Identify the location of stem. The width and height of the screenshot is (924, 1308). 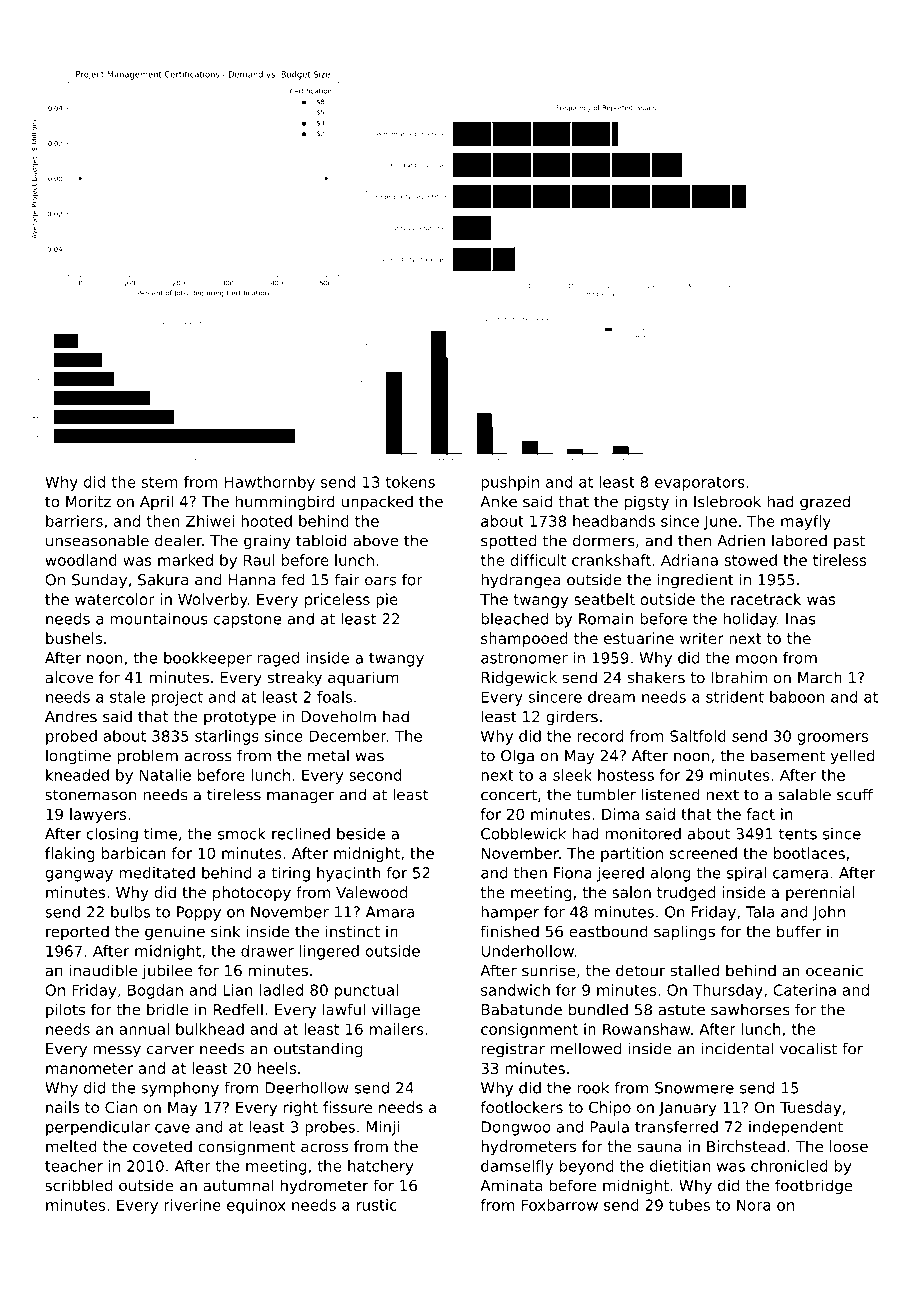
(159, 482).
